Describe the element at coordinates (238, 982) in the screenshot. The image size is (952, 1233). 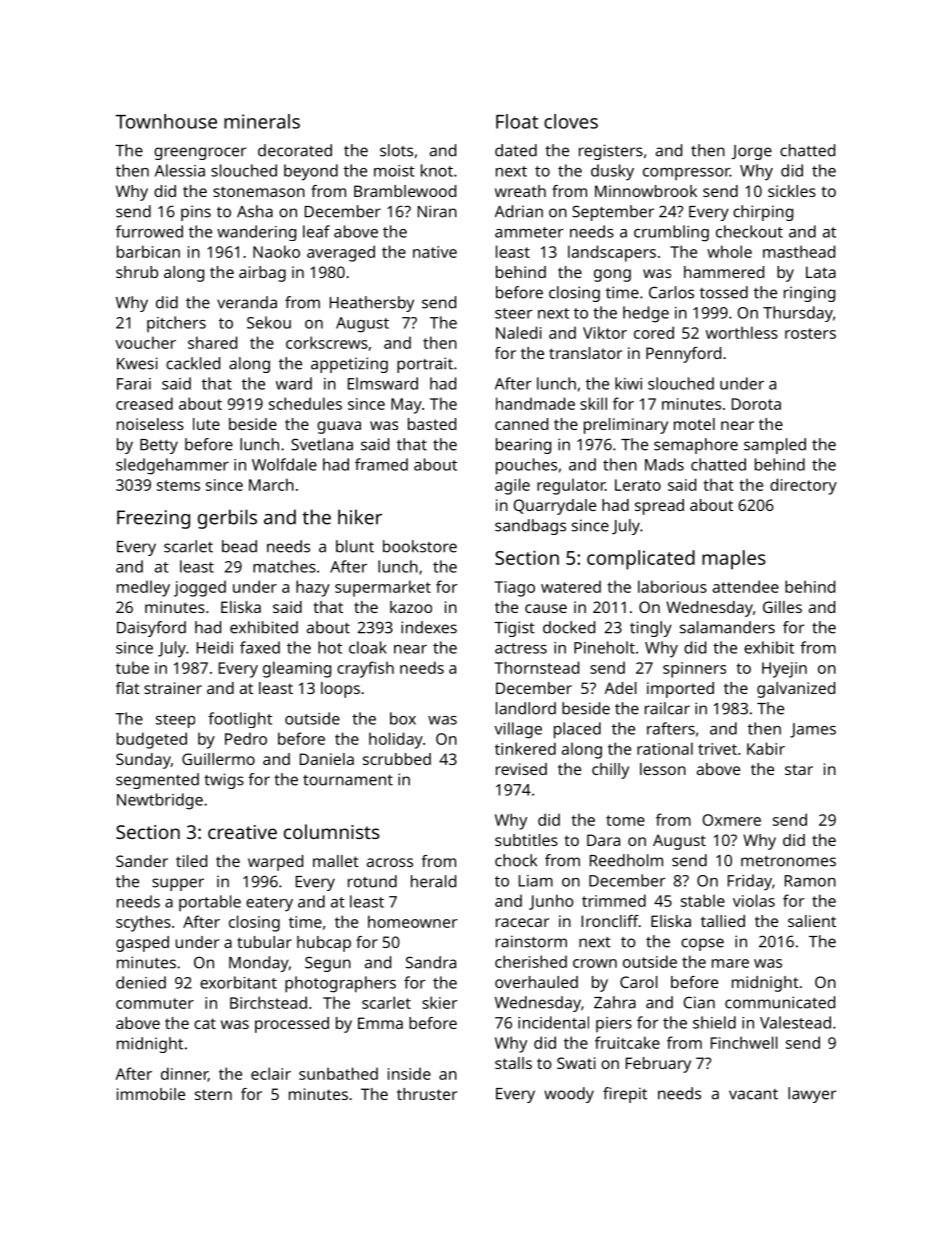
I see `exorbitant` at that location.
